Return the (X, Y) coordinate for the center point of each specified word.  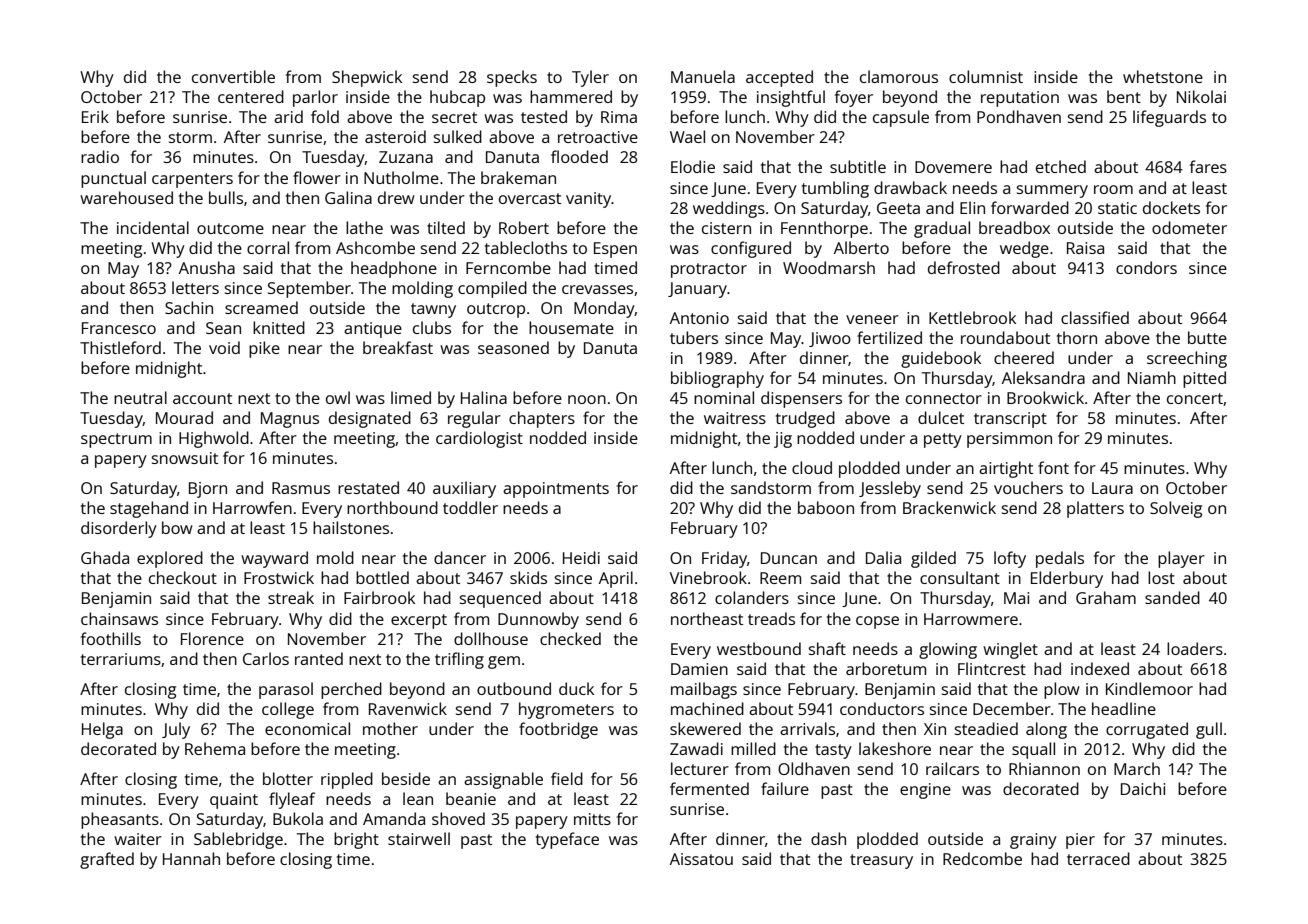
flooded (579, 156)
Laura (1112, 488)
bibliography (717, 379)
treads (771, 618)
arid (288, 116)
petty (943, 440)
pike (264, 349)
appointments (556, 490)
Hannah (191, 858)
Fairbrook (379, 597)
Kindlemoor (1149, 688)
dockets (1171, 207)
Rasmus (301, 488)
